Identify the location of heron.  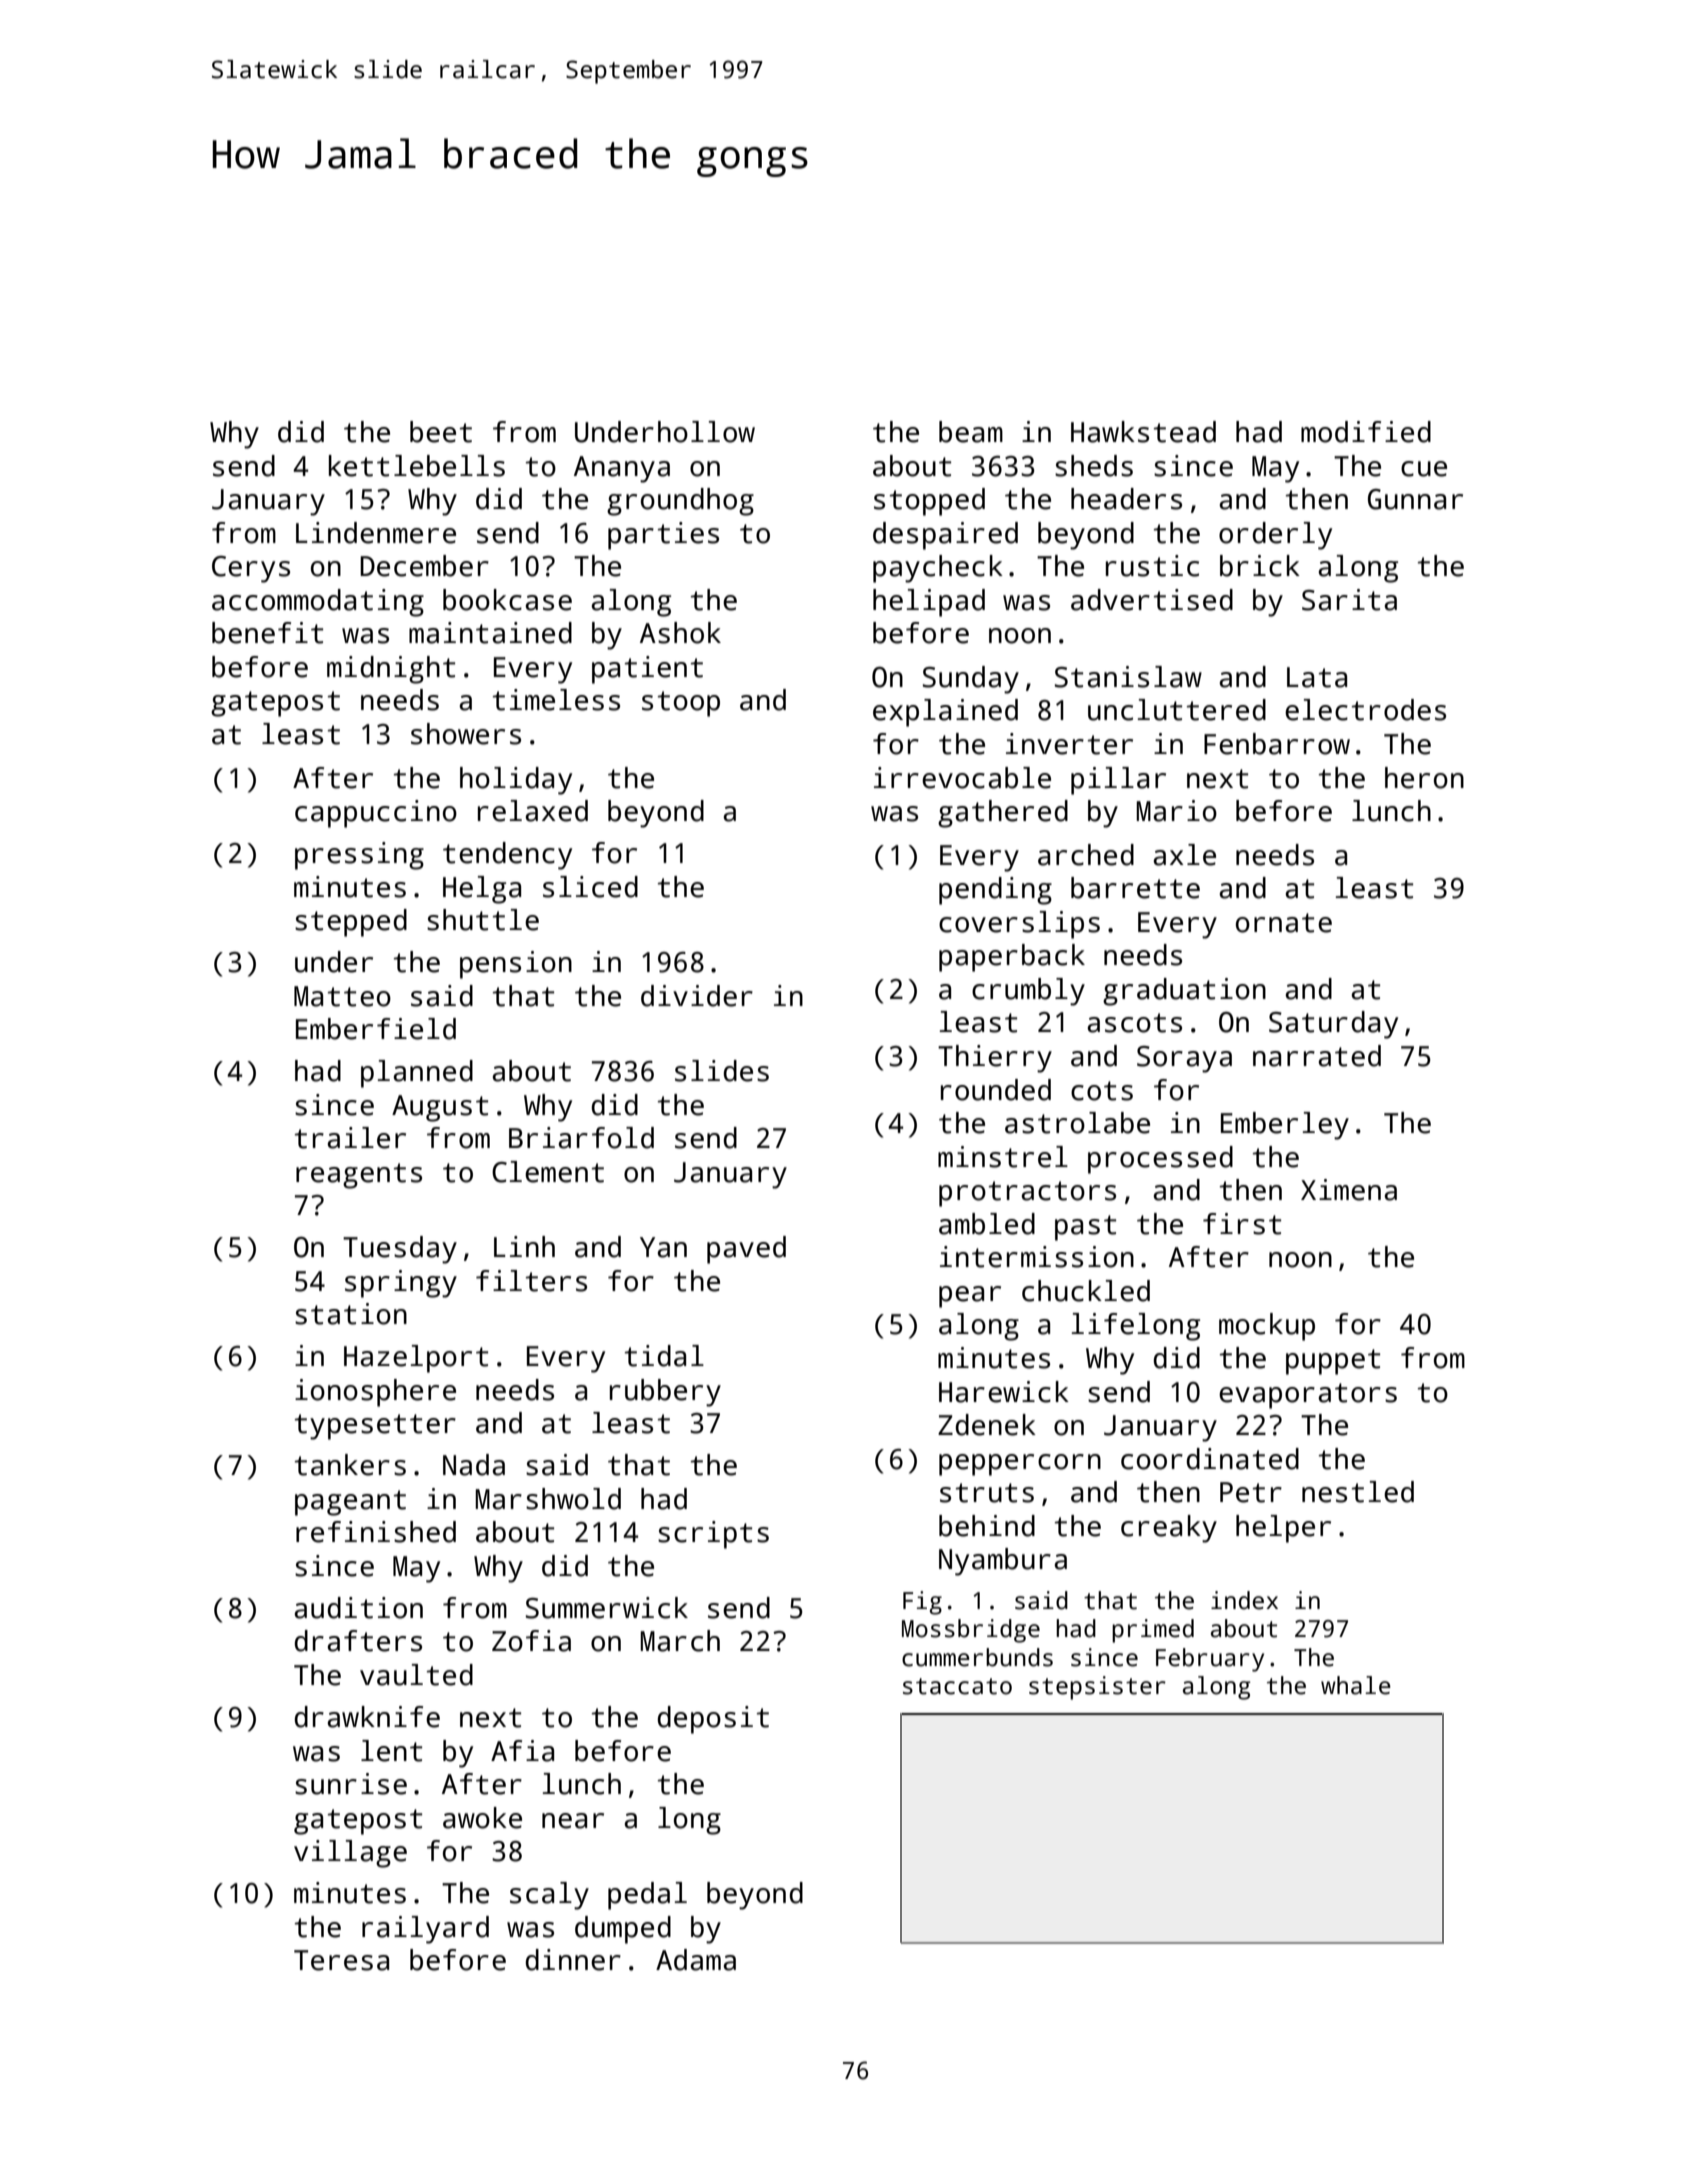
(1424, 778).
